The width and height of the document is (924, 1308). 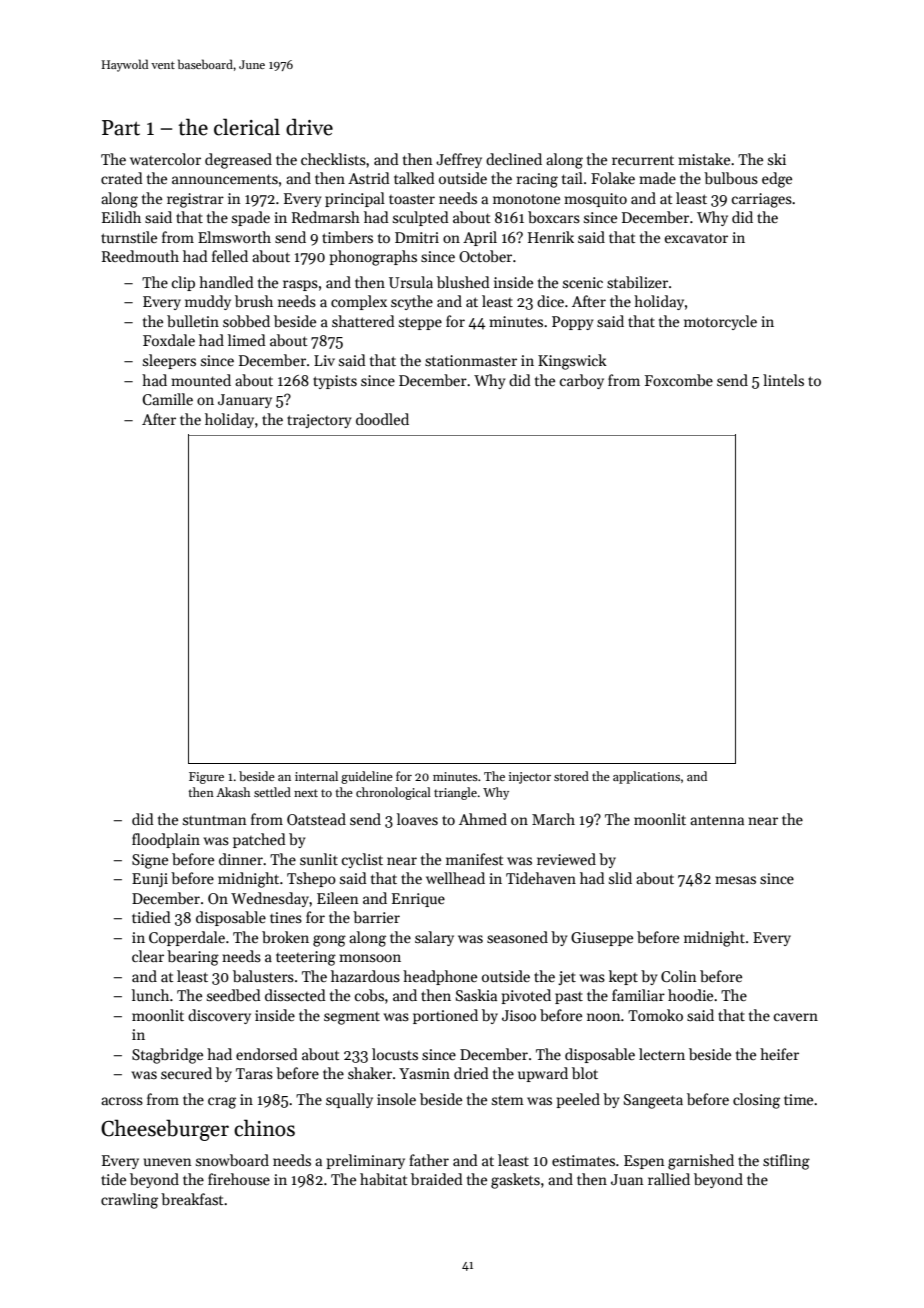 What do you see at coordinates (206, 778) in the document?
I see `Figure` at bounding box center [206, 778].
